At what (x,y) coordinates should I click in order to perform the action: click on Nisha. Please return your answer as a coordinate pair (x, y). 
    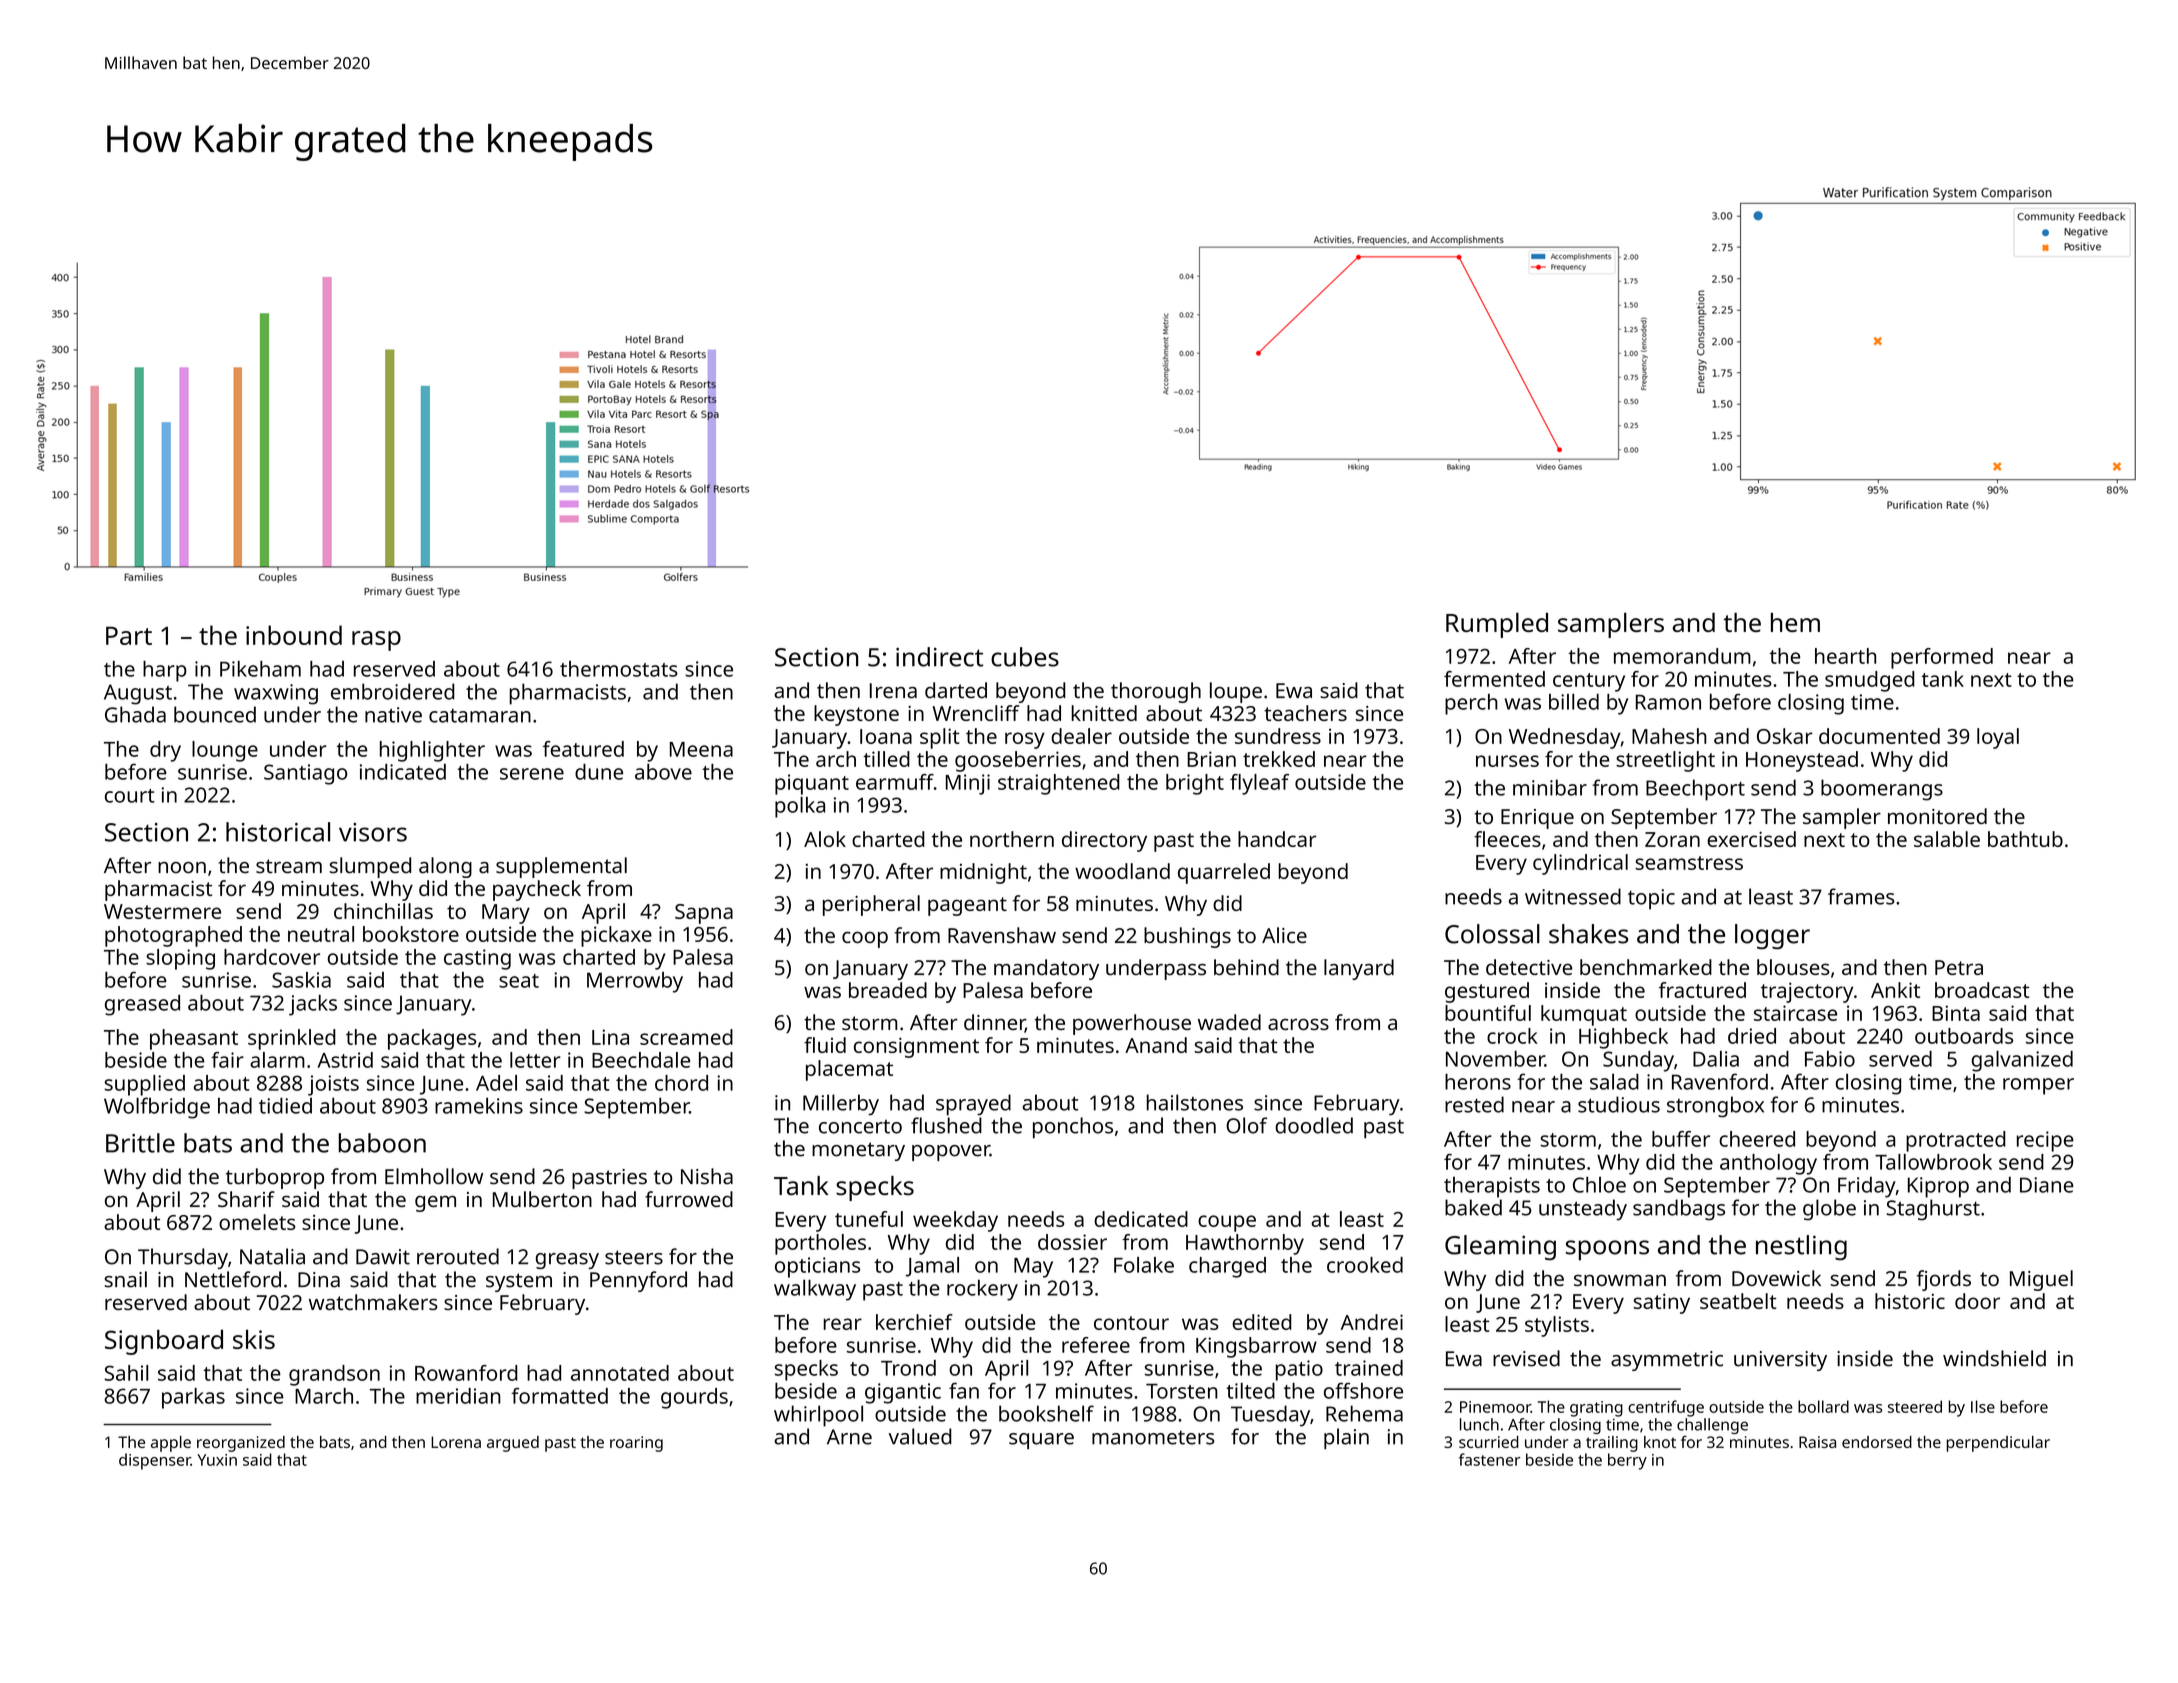
    Looking at the image, I should click on (707, 1176).
